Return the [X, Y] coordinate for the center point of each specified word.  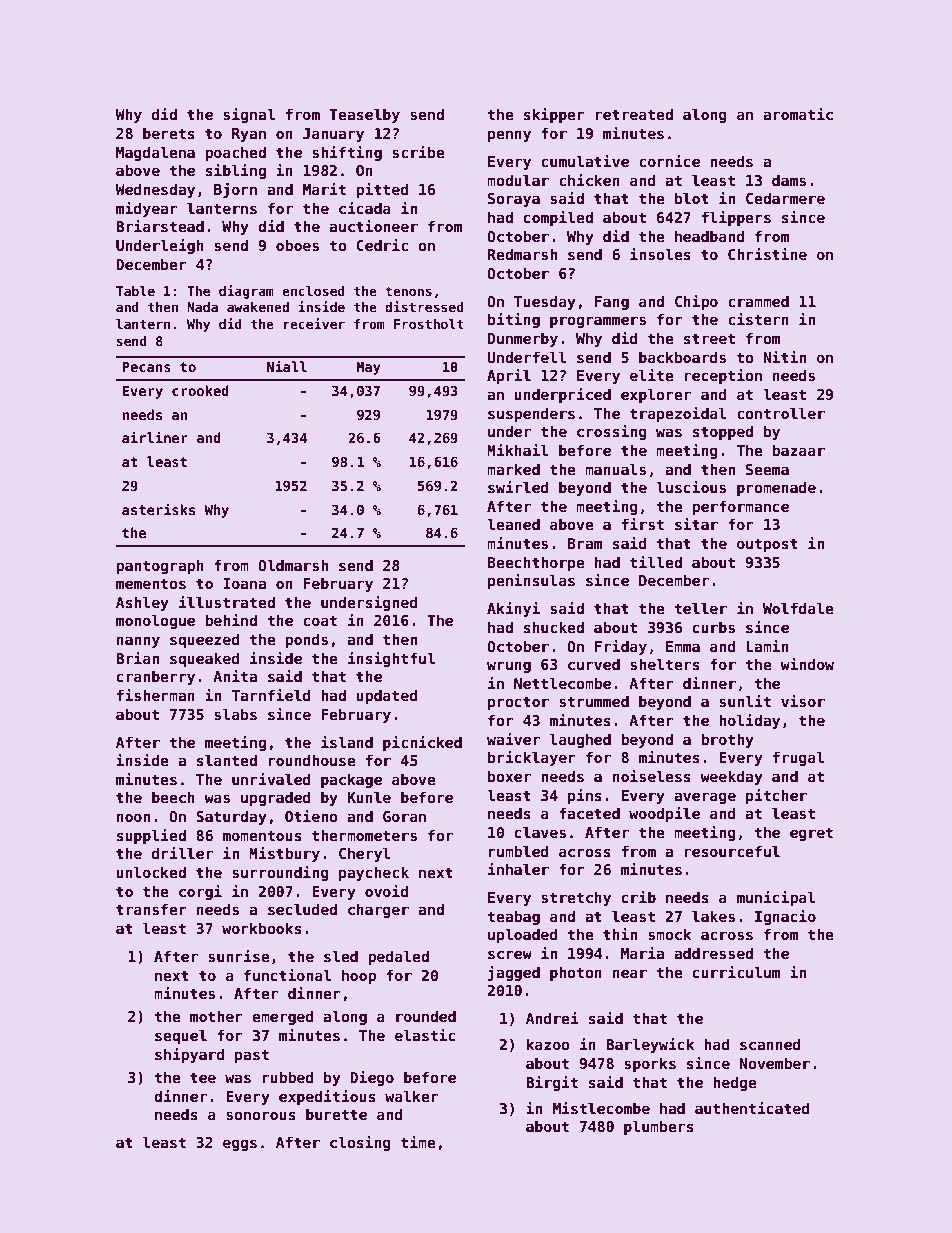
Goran [404, 816]
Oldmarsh [293, 565]
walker [412, 1096]
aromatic [798, 114]
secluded [302, 909]
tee [203, 1077]
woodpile [664, 814]
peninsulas [531, 581]
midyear [147, 209]
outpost [767, 545]
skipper [554, 115]
